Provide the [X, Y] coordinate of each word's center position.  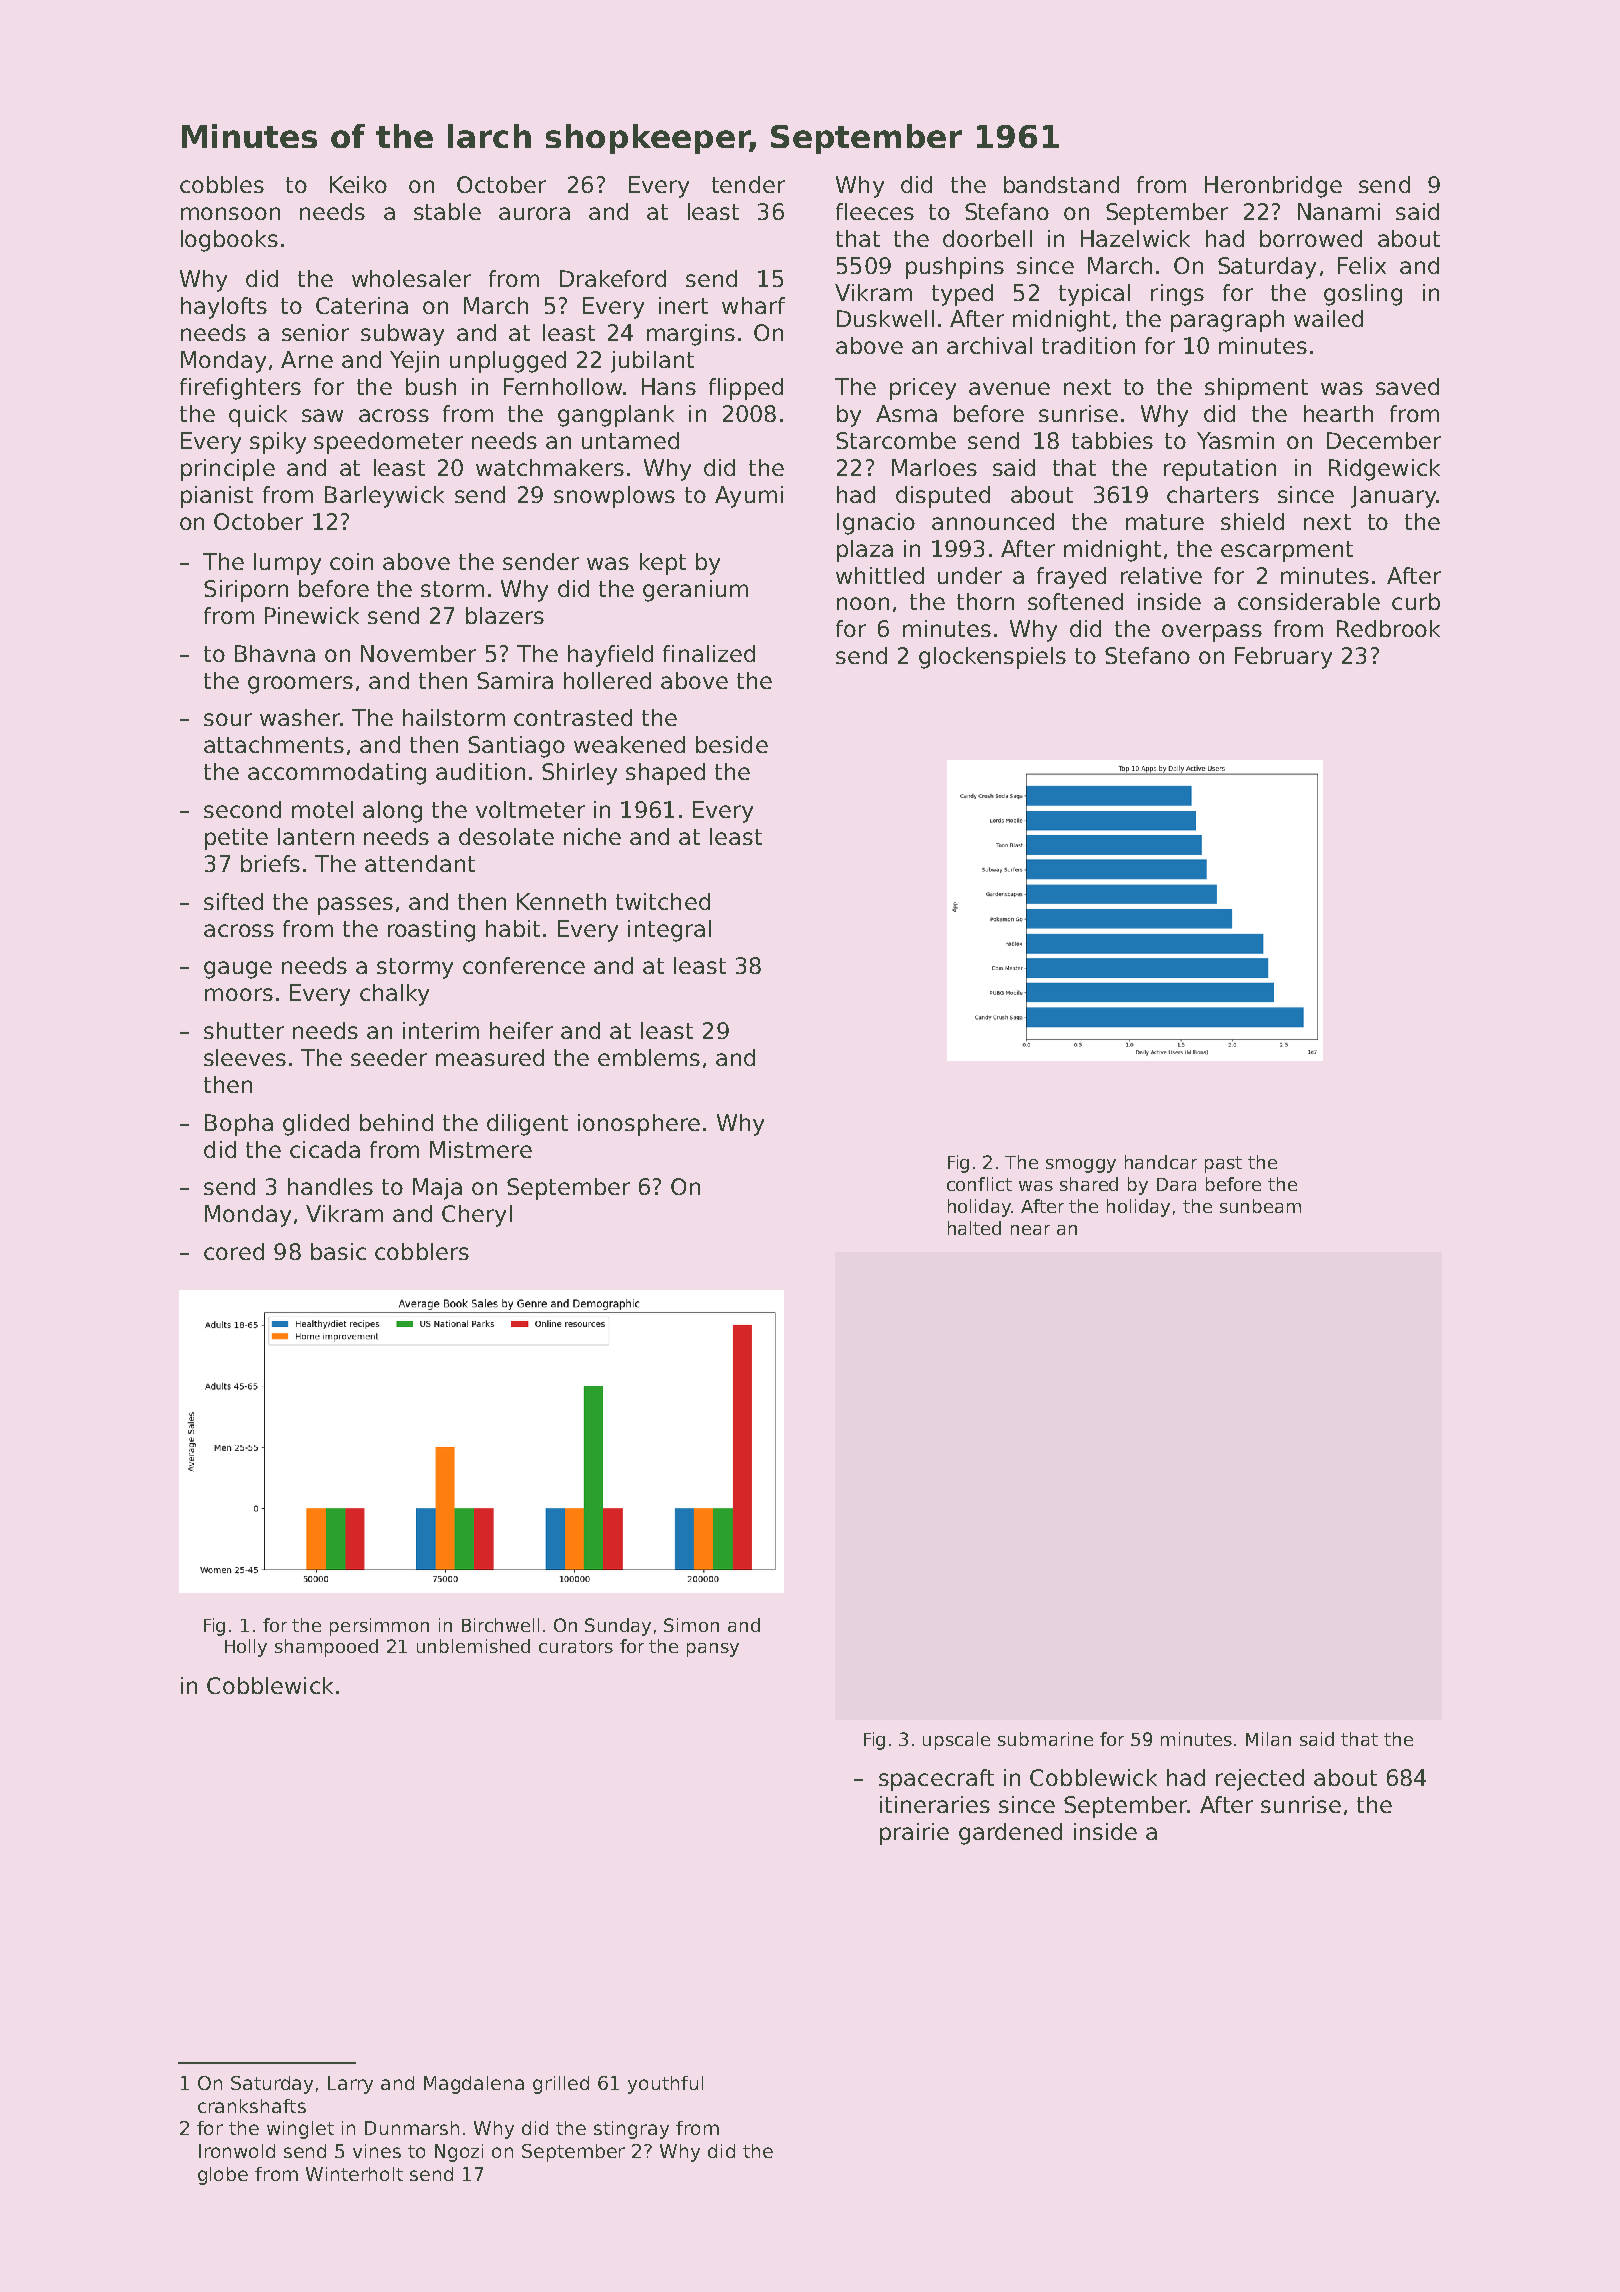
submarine [1045, 1739]
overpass [1212, 633]
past [1223, 1164]
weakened [629, 744]
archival [989, 345]
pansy [713, 1650]
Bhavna [275, 653]
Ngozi [459, 2153]
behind [396, 1122]
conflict [979, 1184]
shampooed [326, 1648]
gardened [1010, 1834]
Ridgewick [1384, 470]
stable [447, 211]
